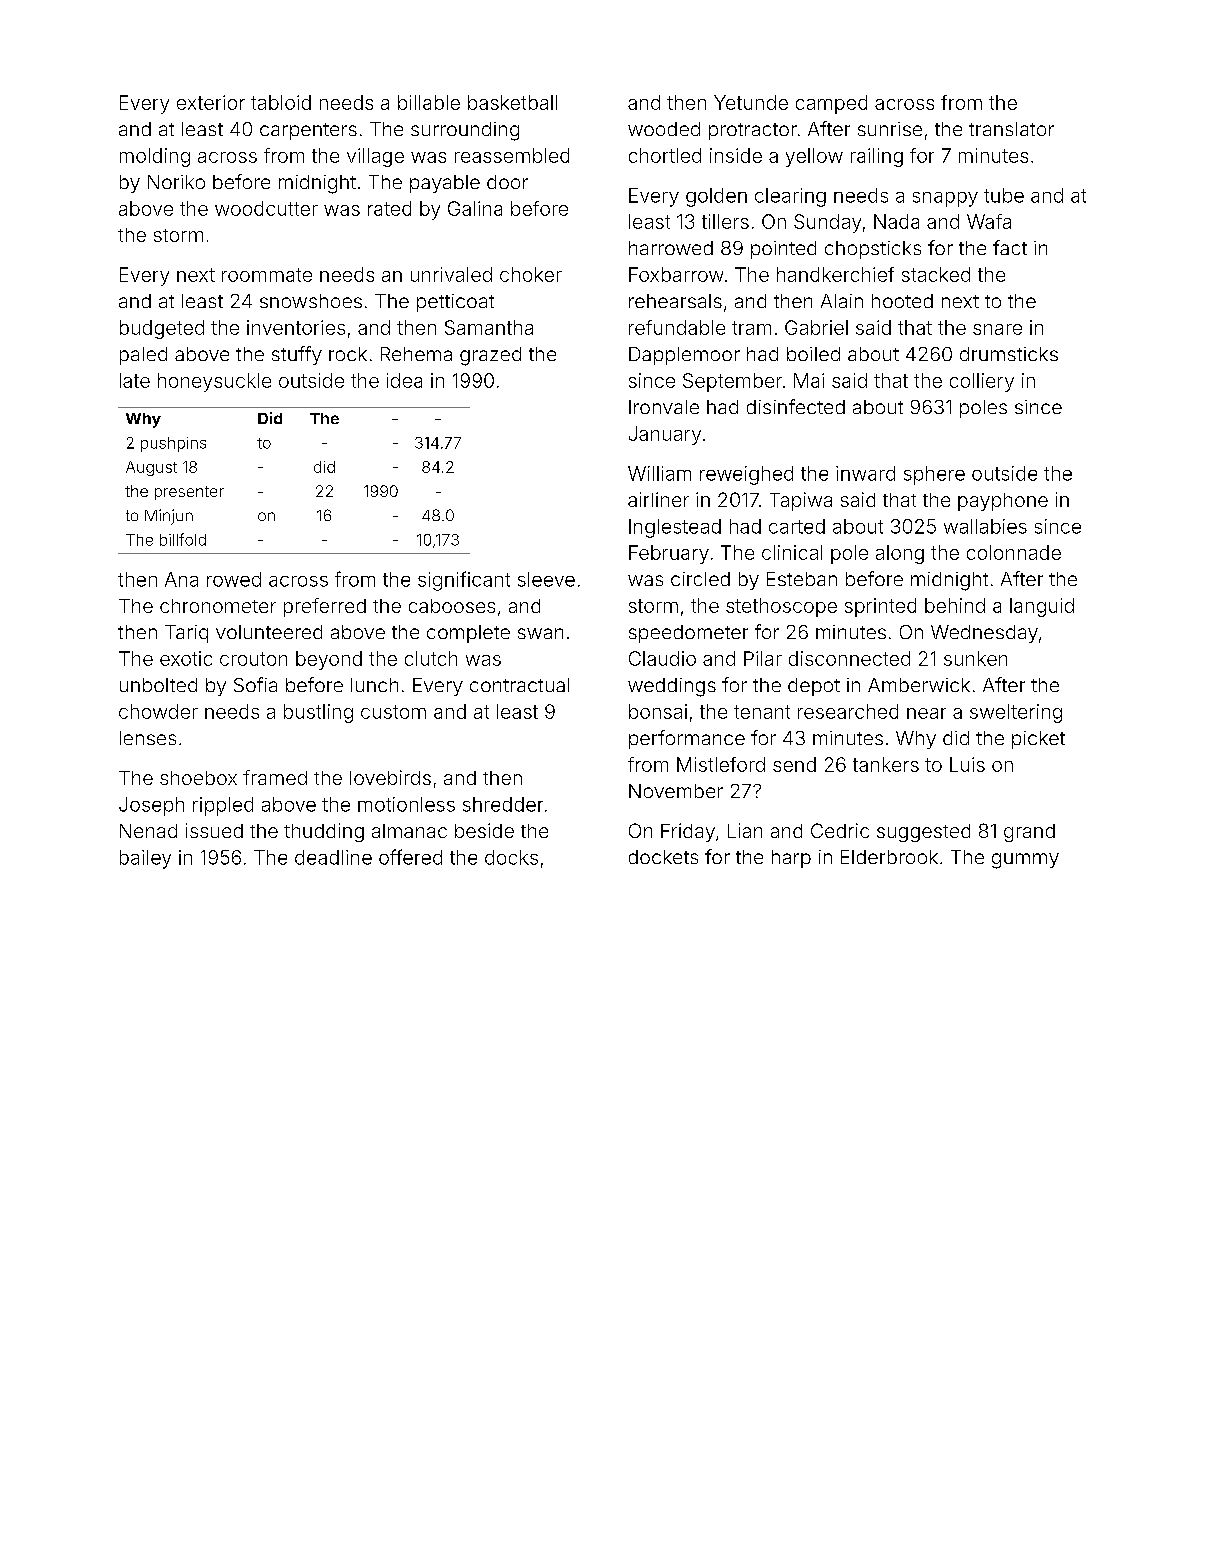  Describe the element at coordinates (189, 493) in the screenshot. I see `presenter` at that location.
